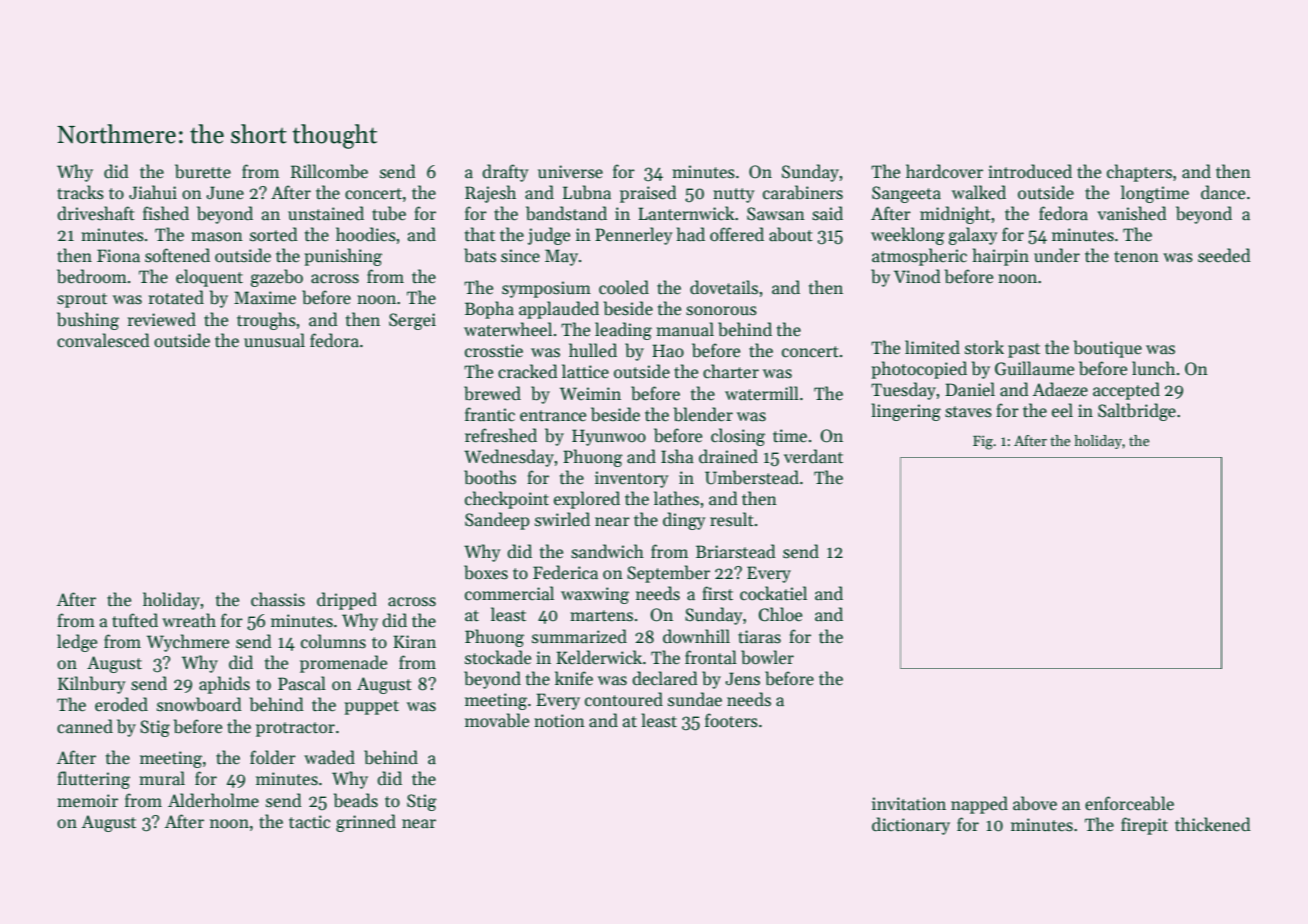 This screenshot has height=924, width=1308. Describe the element at coordinates (780, 614) in the screenshot. I see `Chloe` at that location.
